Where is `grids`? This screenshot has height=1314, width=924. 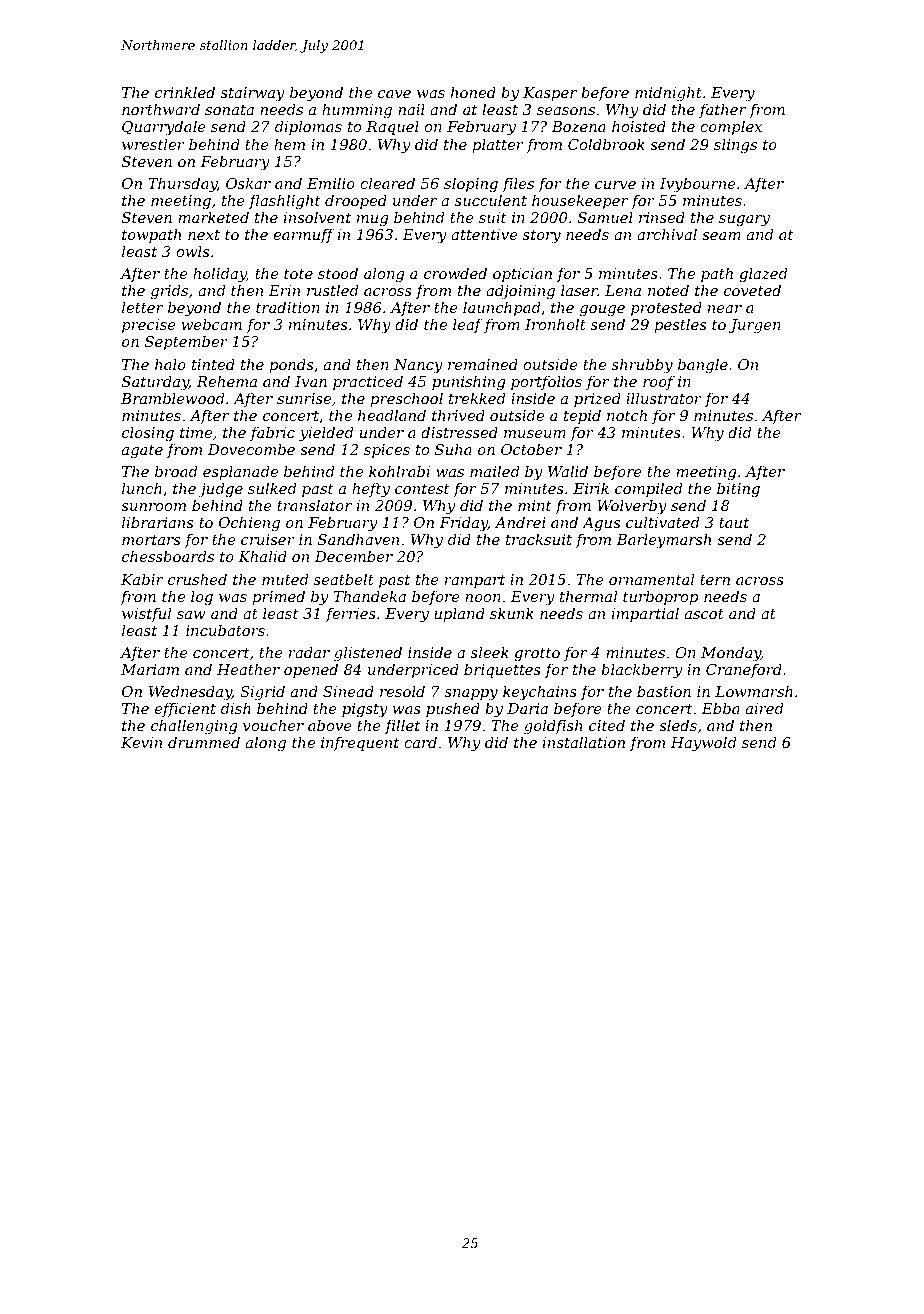
grids is located at coordinates (169, 292).
